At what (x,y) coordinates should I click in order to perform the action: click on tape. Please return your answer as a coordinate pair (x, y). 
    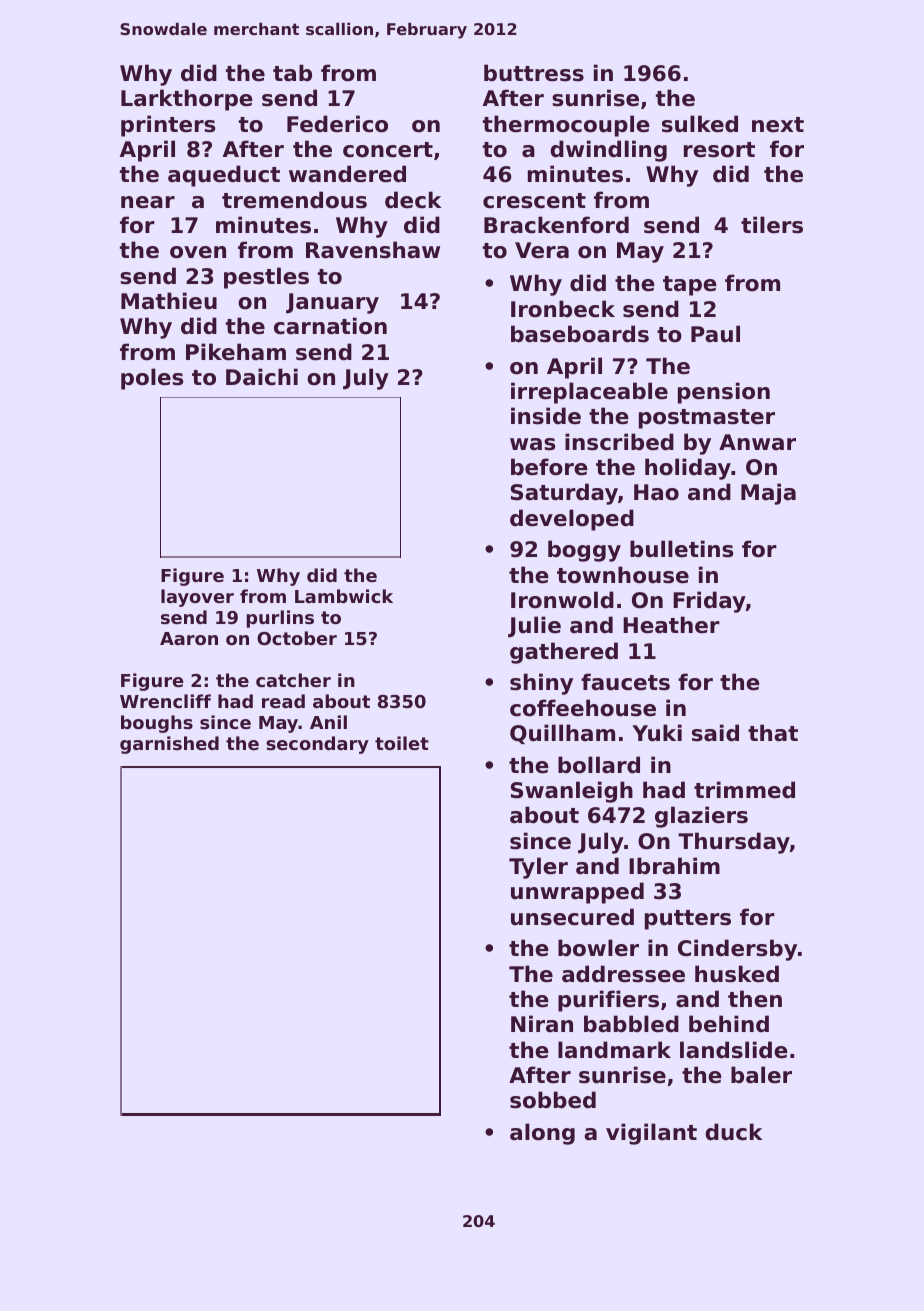
    Looking at the image, I should click on (690, 286).
